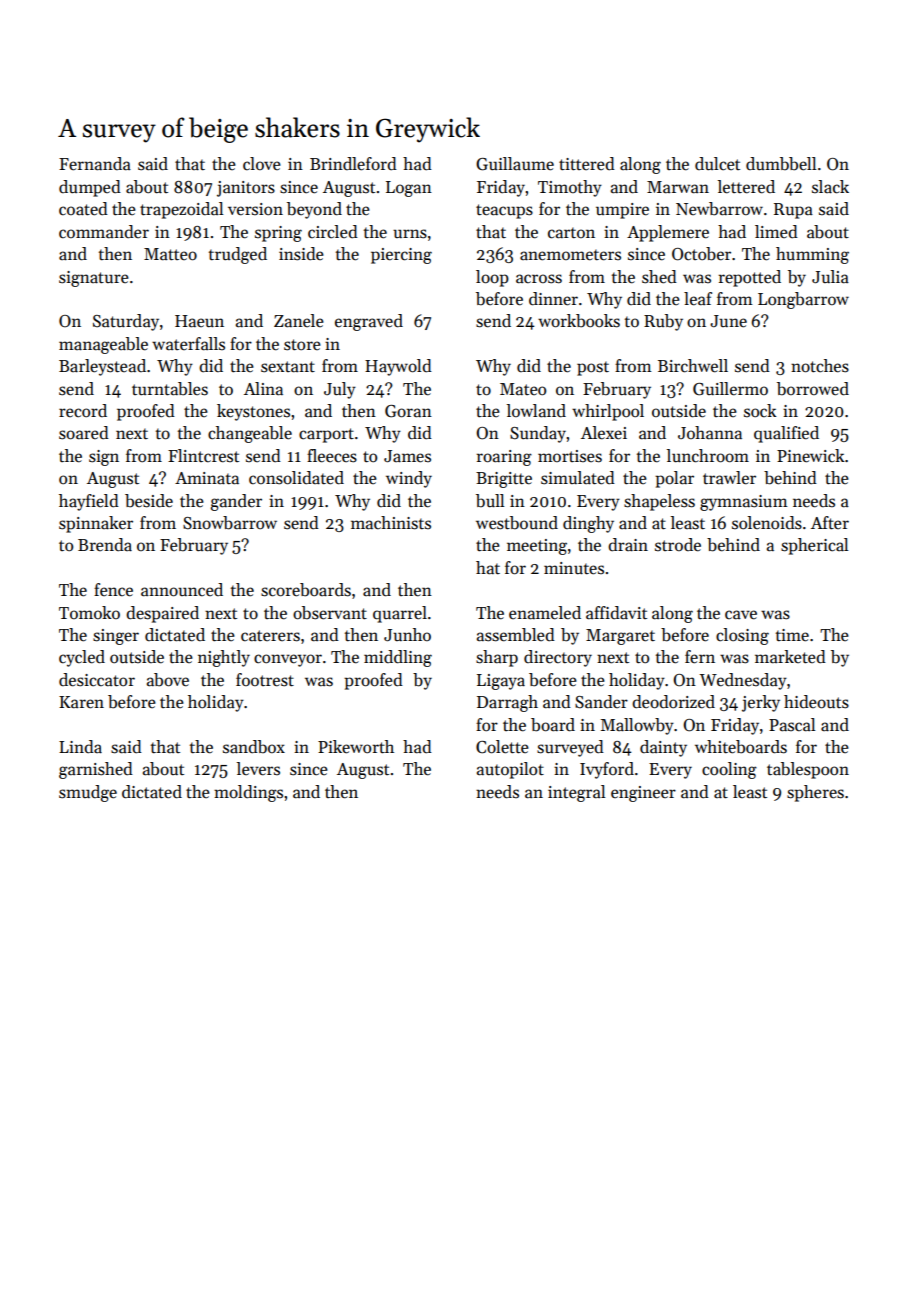 Image resolution: width=908 pixels, height=1316 pixels. What do you see at coordinates (391, 523) in the page?
I see `machinists` at bounding box center [391, 523].
